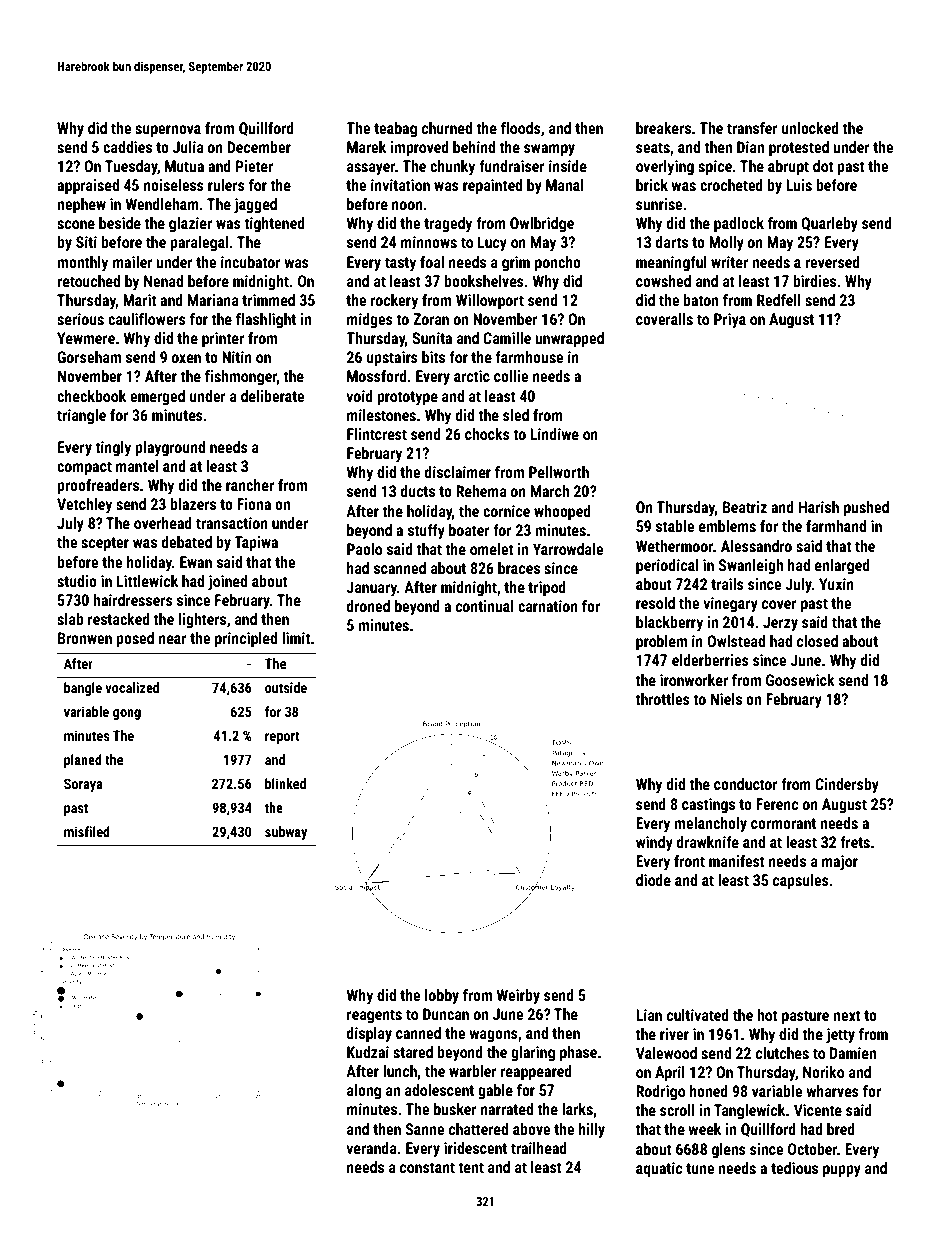  Describe the element at coordinates (173, 639) in the screenshot. I see `near` at that location.
